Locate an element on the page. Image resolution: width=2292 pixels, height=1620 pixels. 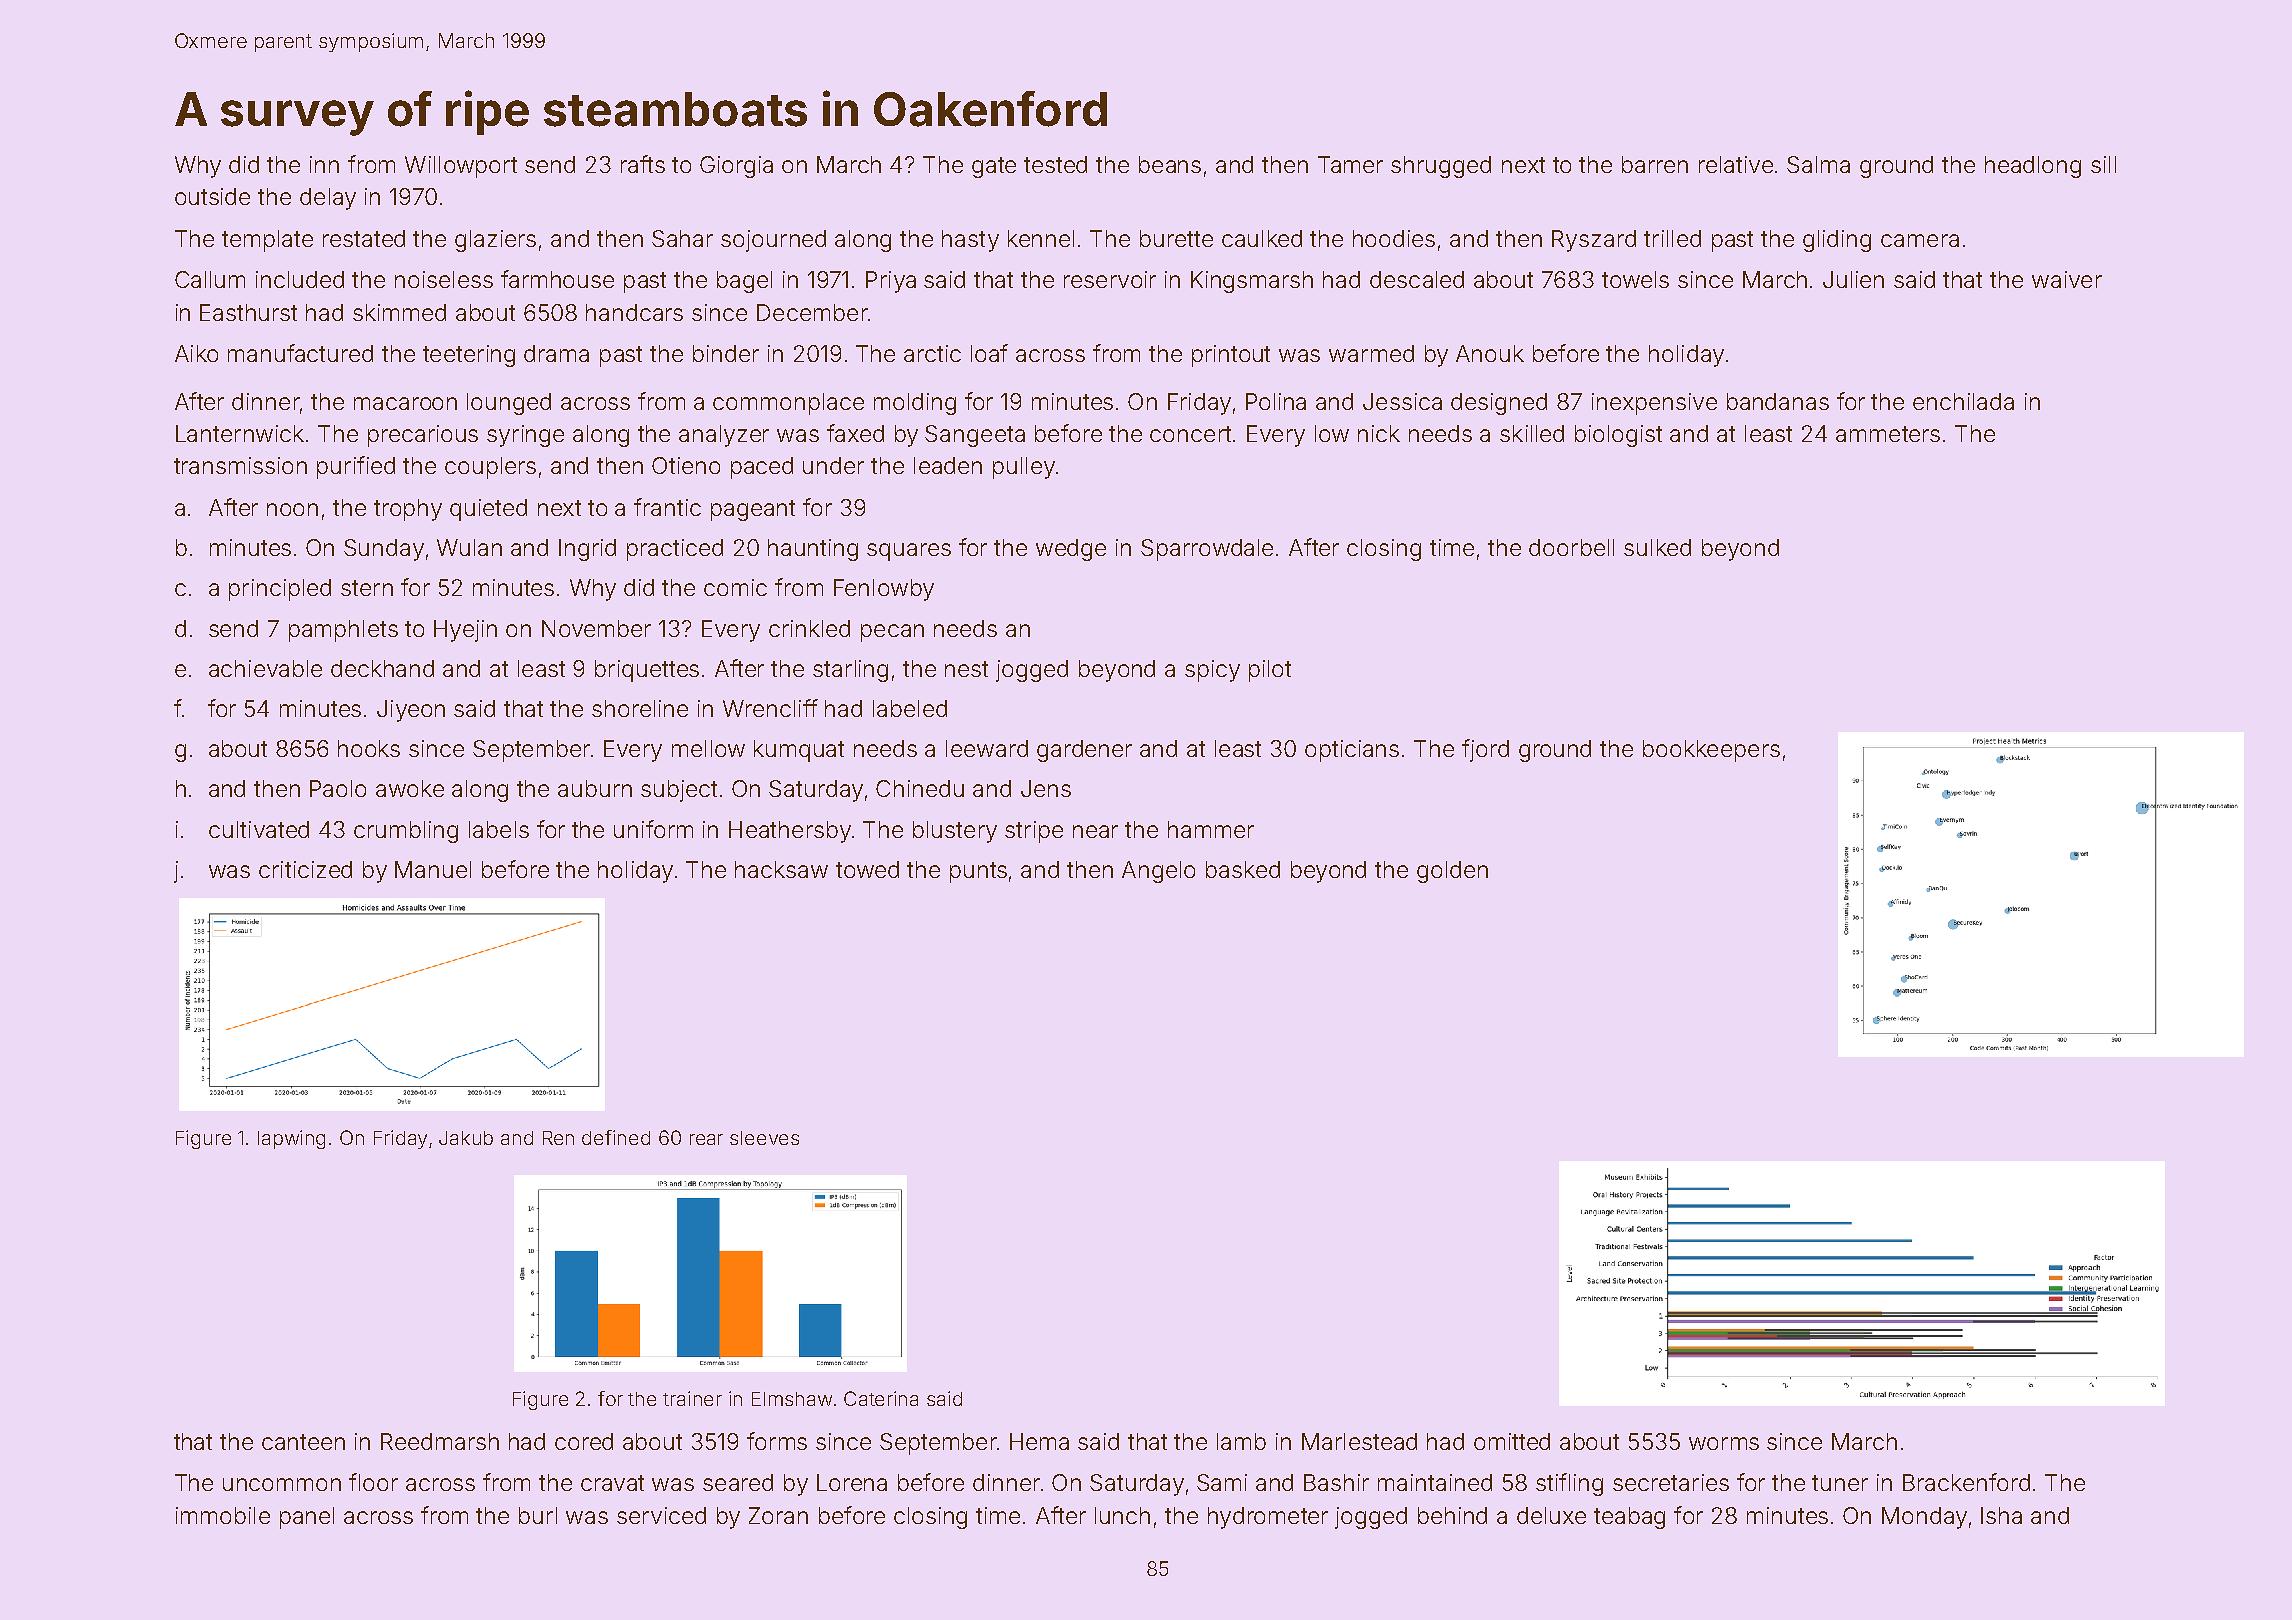
rafts is located at coordinates (643, 164).
